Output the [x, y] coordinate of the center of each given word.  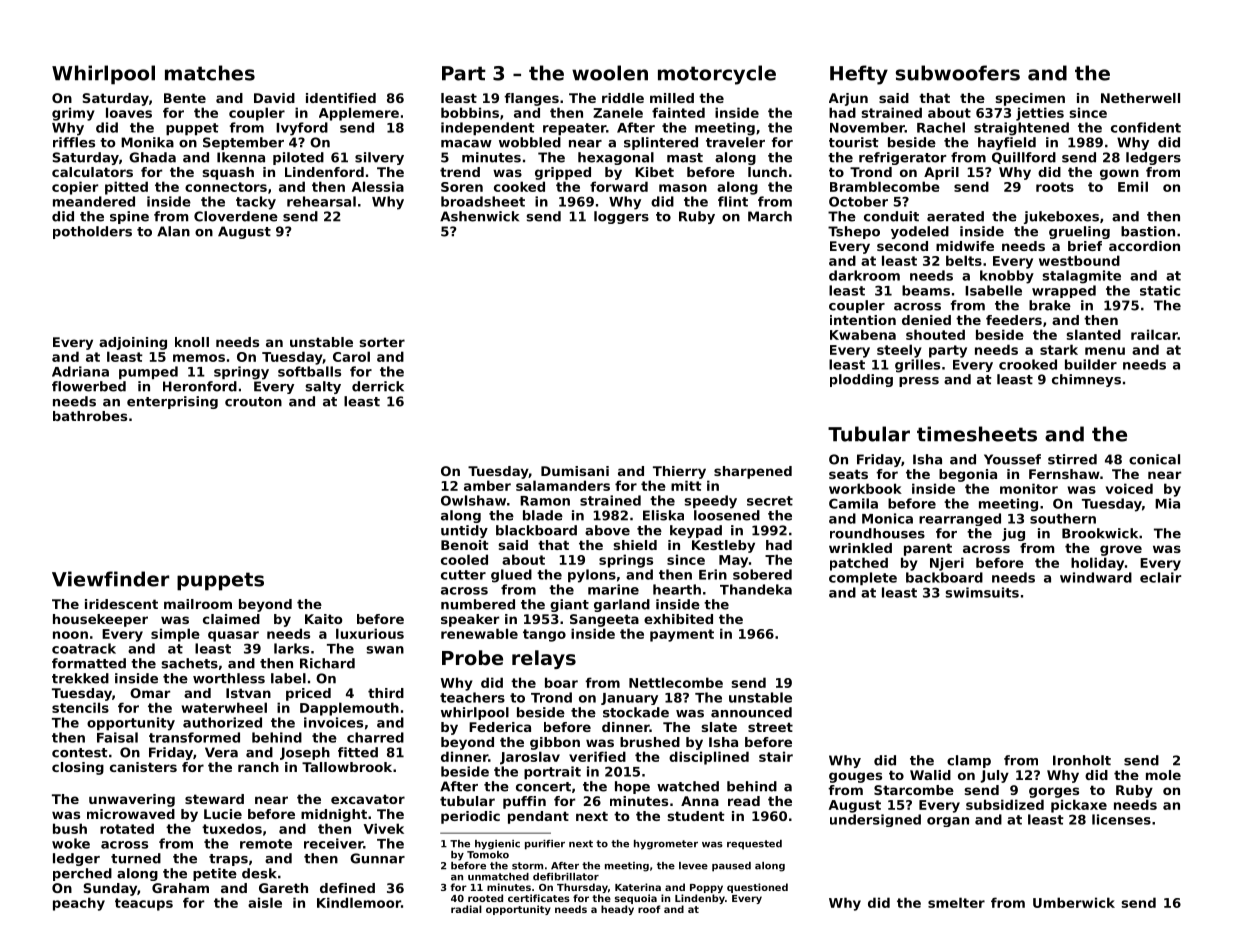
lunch [767, 172]
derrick [378, 386]
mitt [686, 485]
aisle [265, 902]
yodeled [920, 232]
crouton [253, 402]
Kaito [324, 619]
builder [1091, 364]
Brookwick [1100, 533]
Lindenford [324, 172]
